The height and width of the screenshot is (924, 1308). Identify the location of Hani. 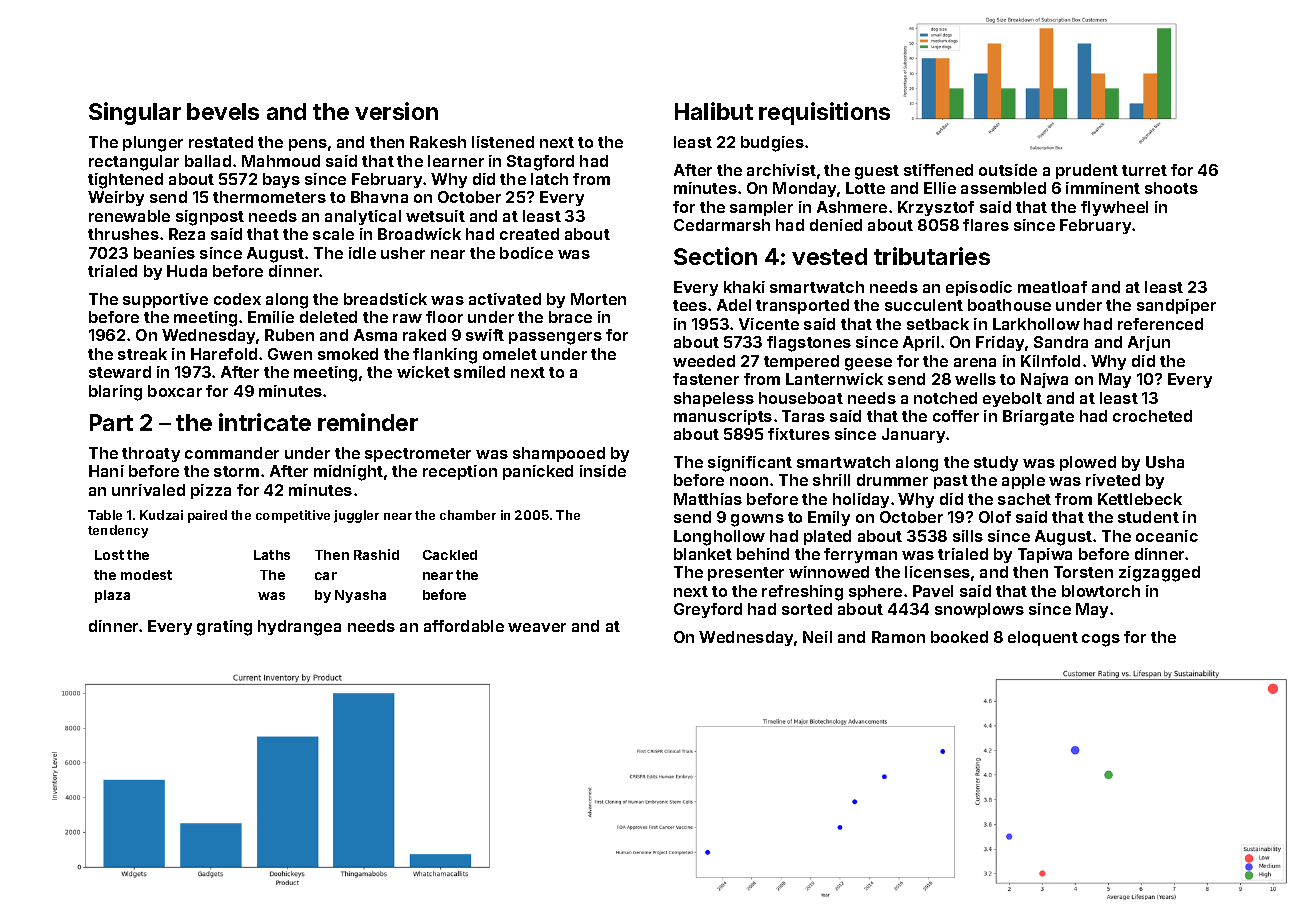
(106, 471).
